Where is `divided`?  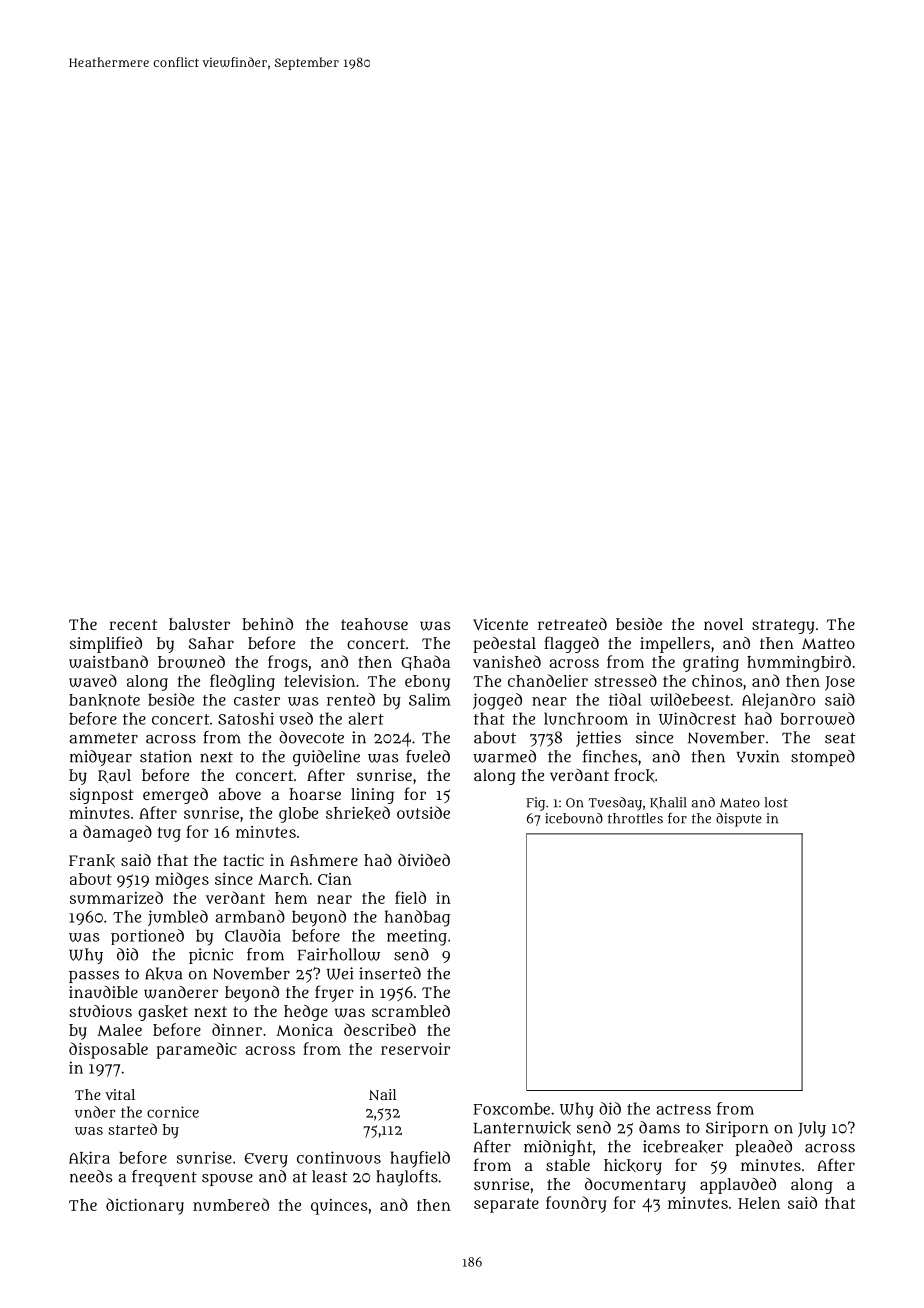 divided is located at coordinates (424, 860).
